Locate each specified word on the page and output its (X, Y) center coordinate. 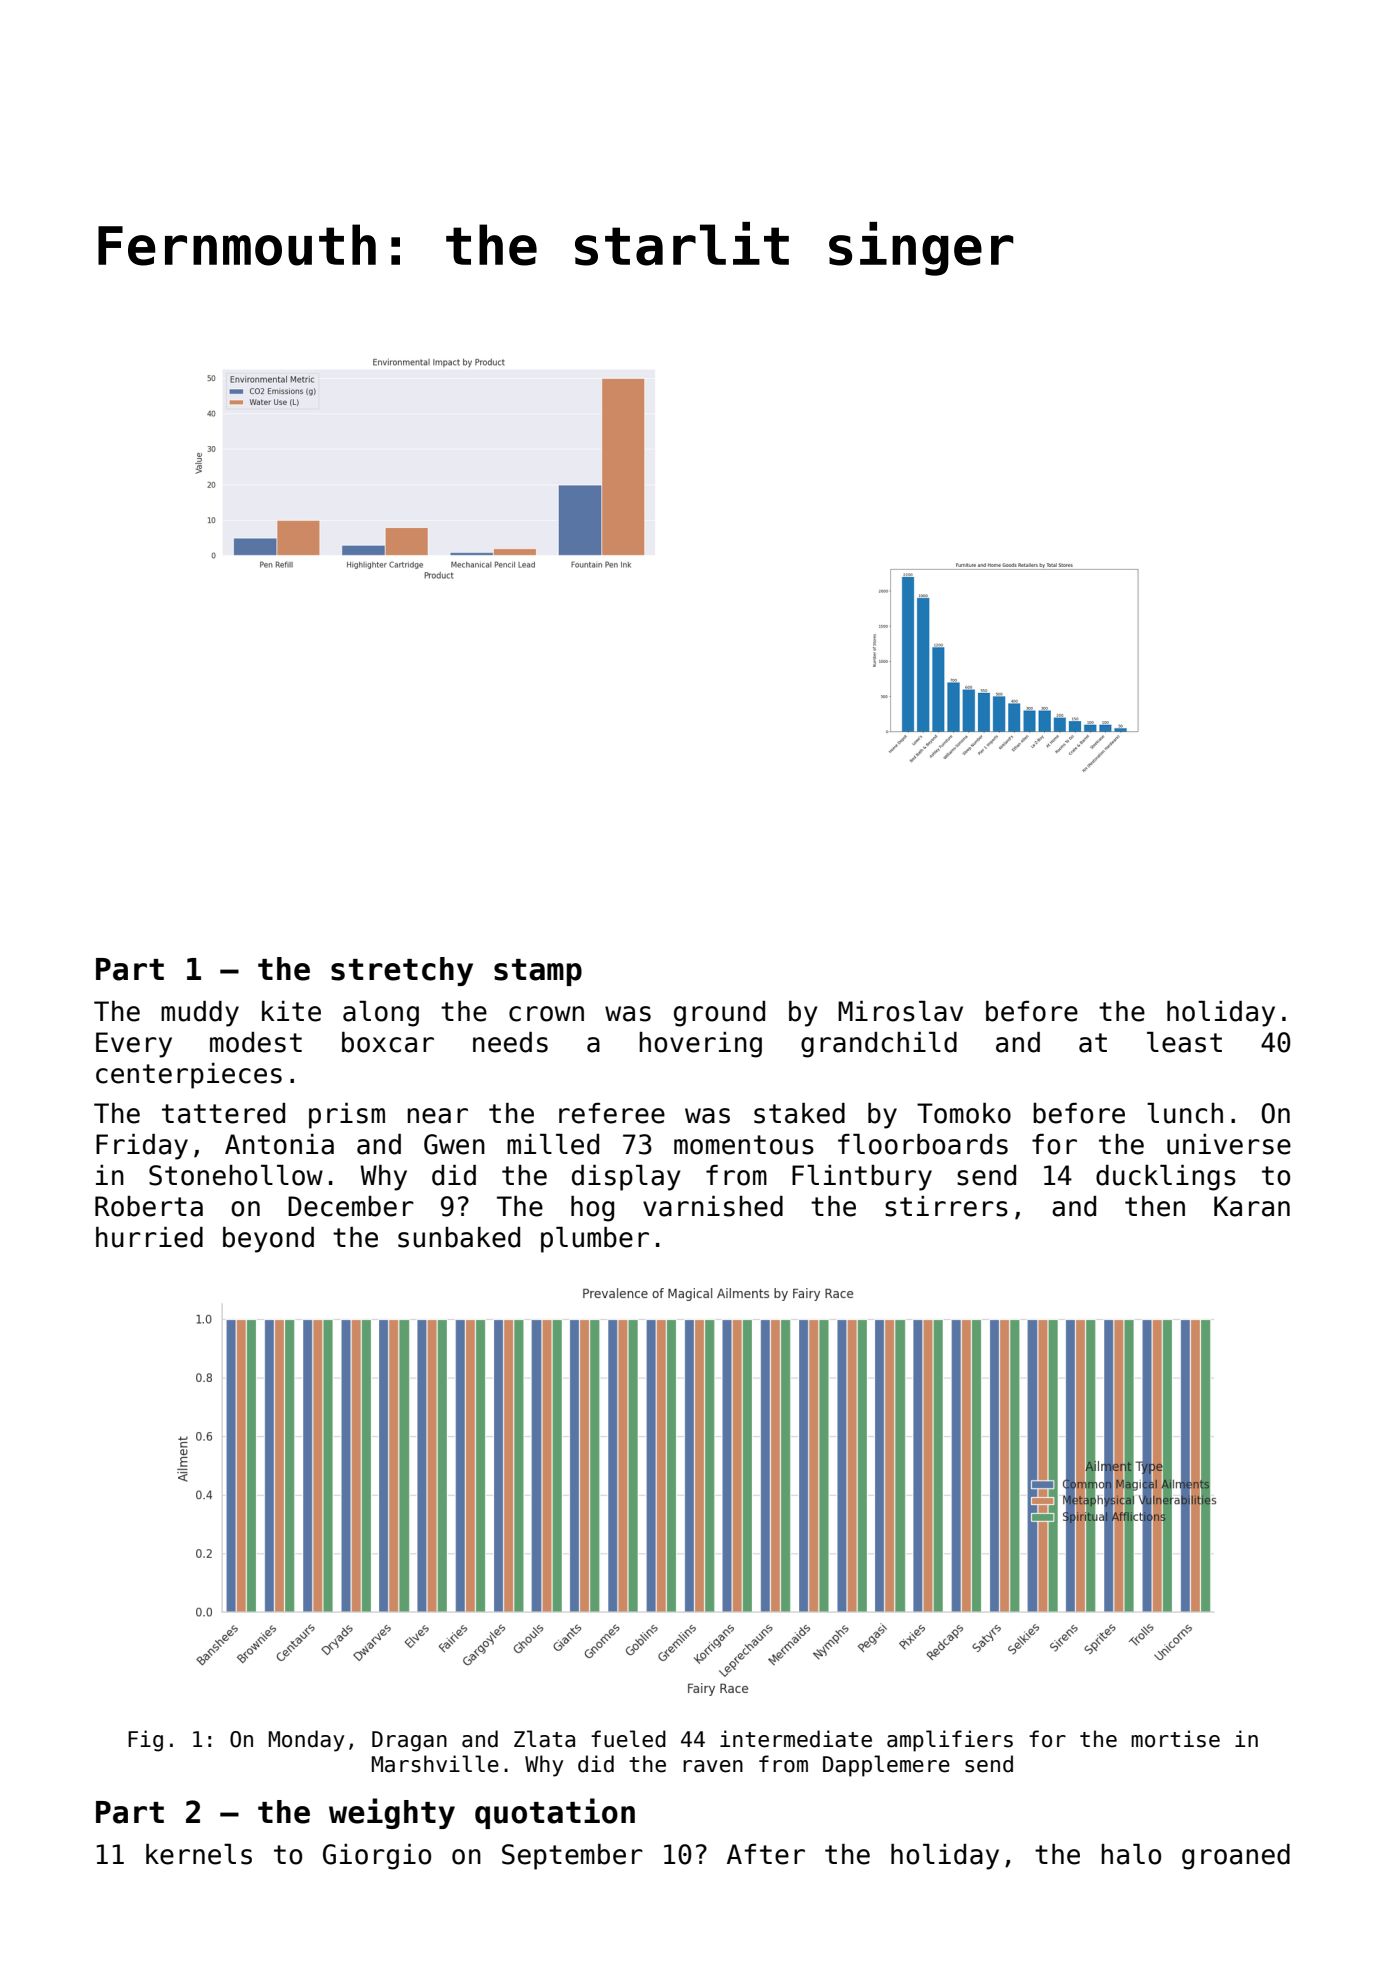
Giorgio (377, 1857)
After (766, 1854)
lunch (1185, 1113)
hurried (149, 1237)
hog (592, 1209)
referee (612, 1113)
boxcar (388, 1042)
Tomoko (964, 1113)
